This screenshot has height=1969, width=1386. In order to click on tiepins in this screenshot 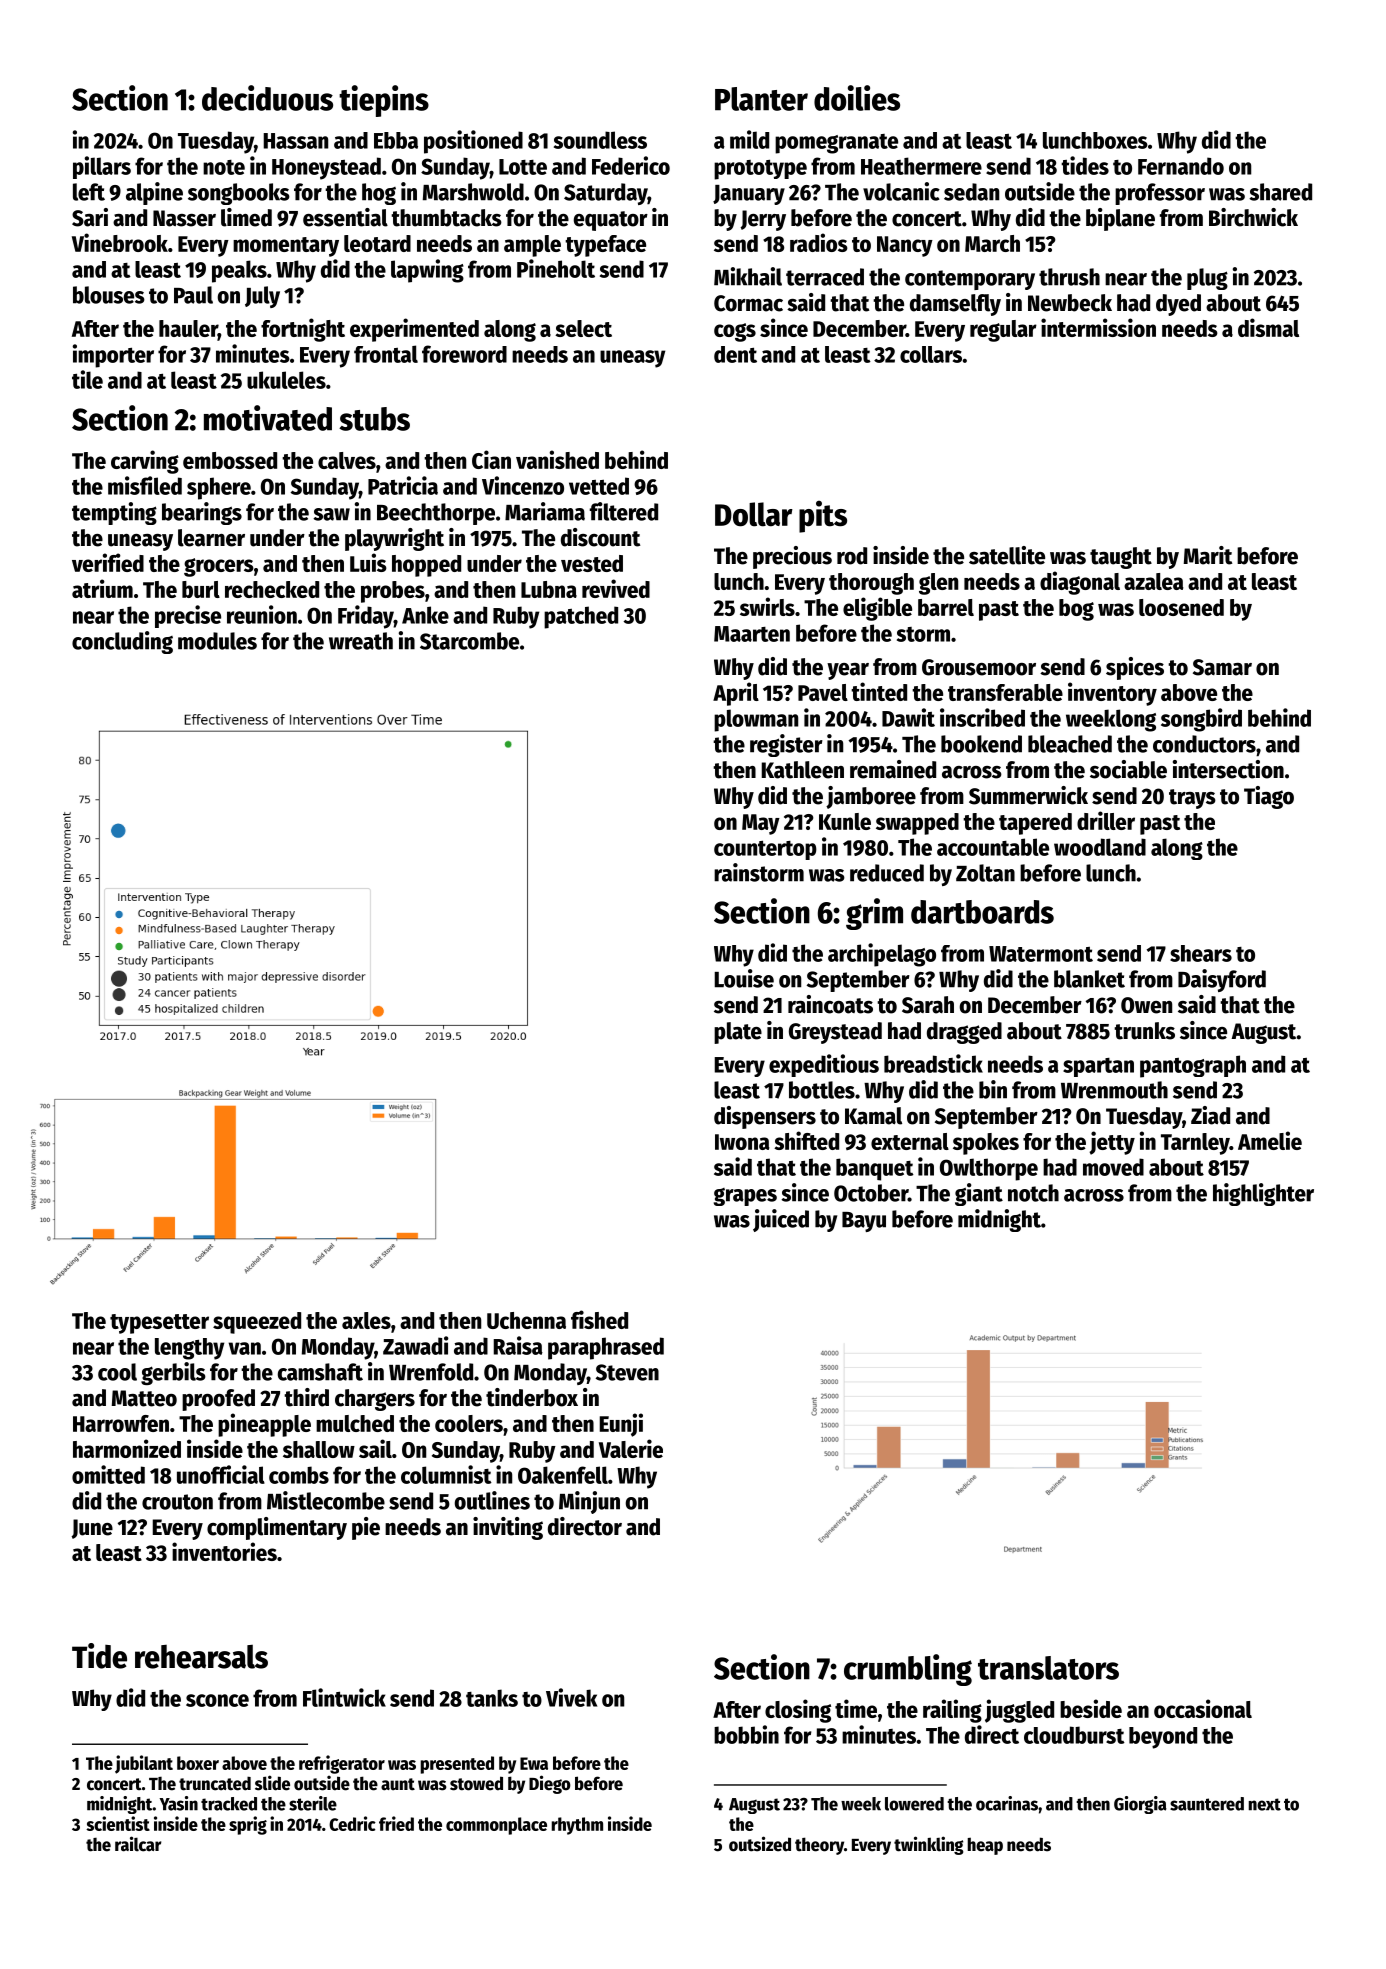, I will do `click(384, 101)`.
